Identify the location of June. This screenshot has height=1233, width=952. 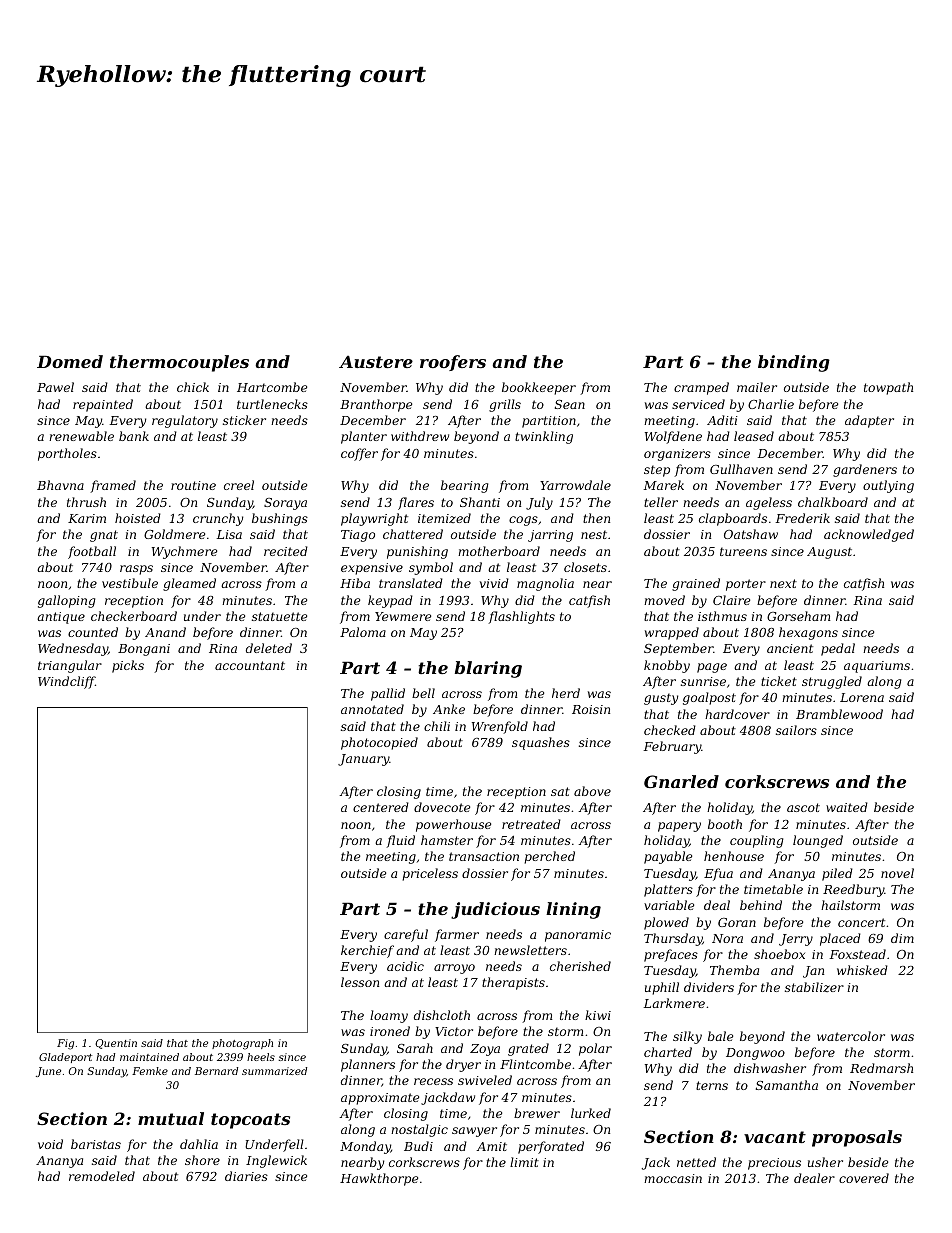
(48, 1072).
